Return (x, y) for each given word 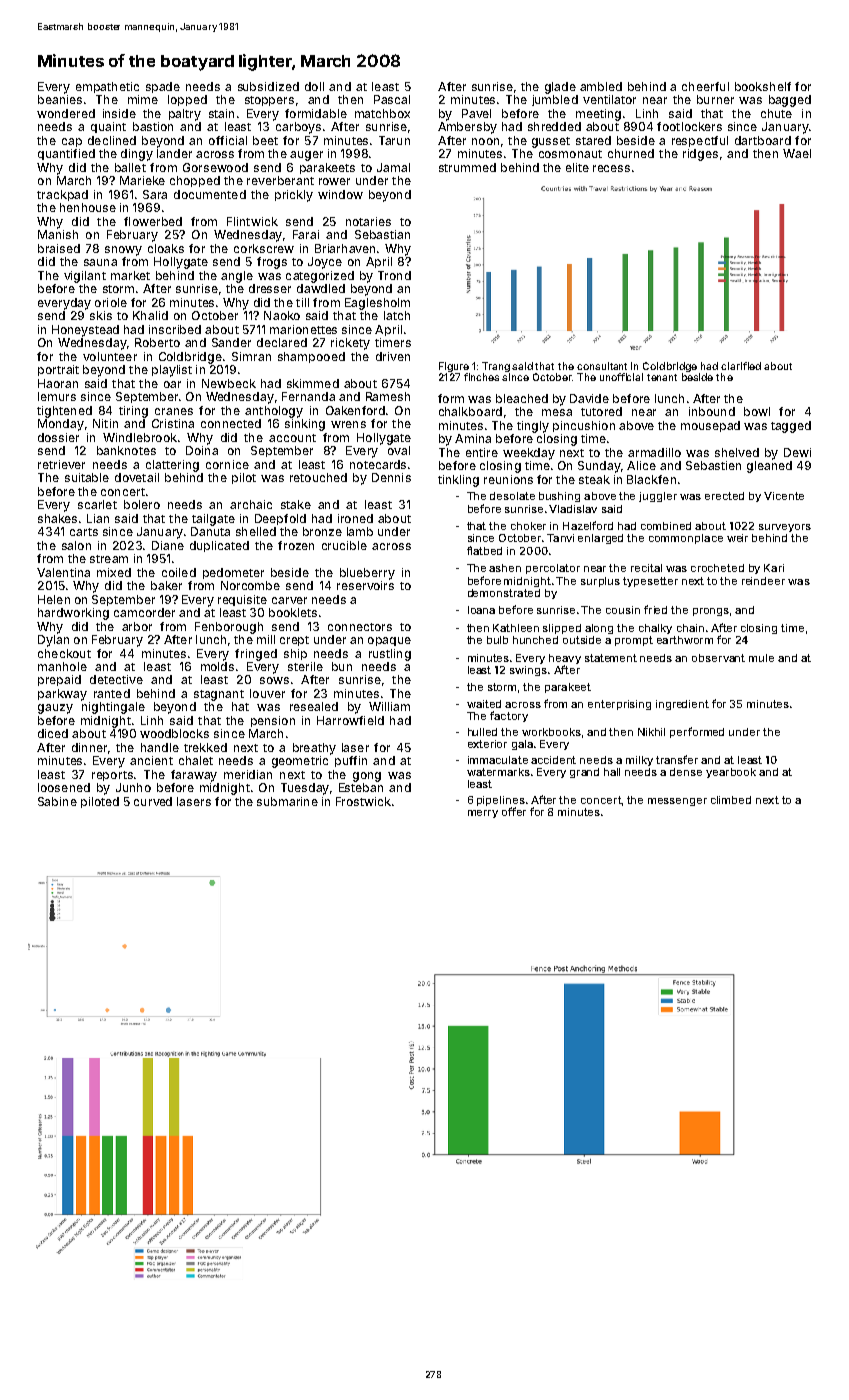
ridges (700, 155)
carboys (298, 128)
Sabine (57, 801)
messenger (677, 802)
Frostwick (363, 801)
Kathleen (516, 628)
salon (76, 545)
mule (761, 658)
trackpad (62, 195)
